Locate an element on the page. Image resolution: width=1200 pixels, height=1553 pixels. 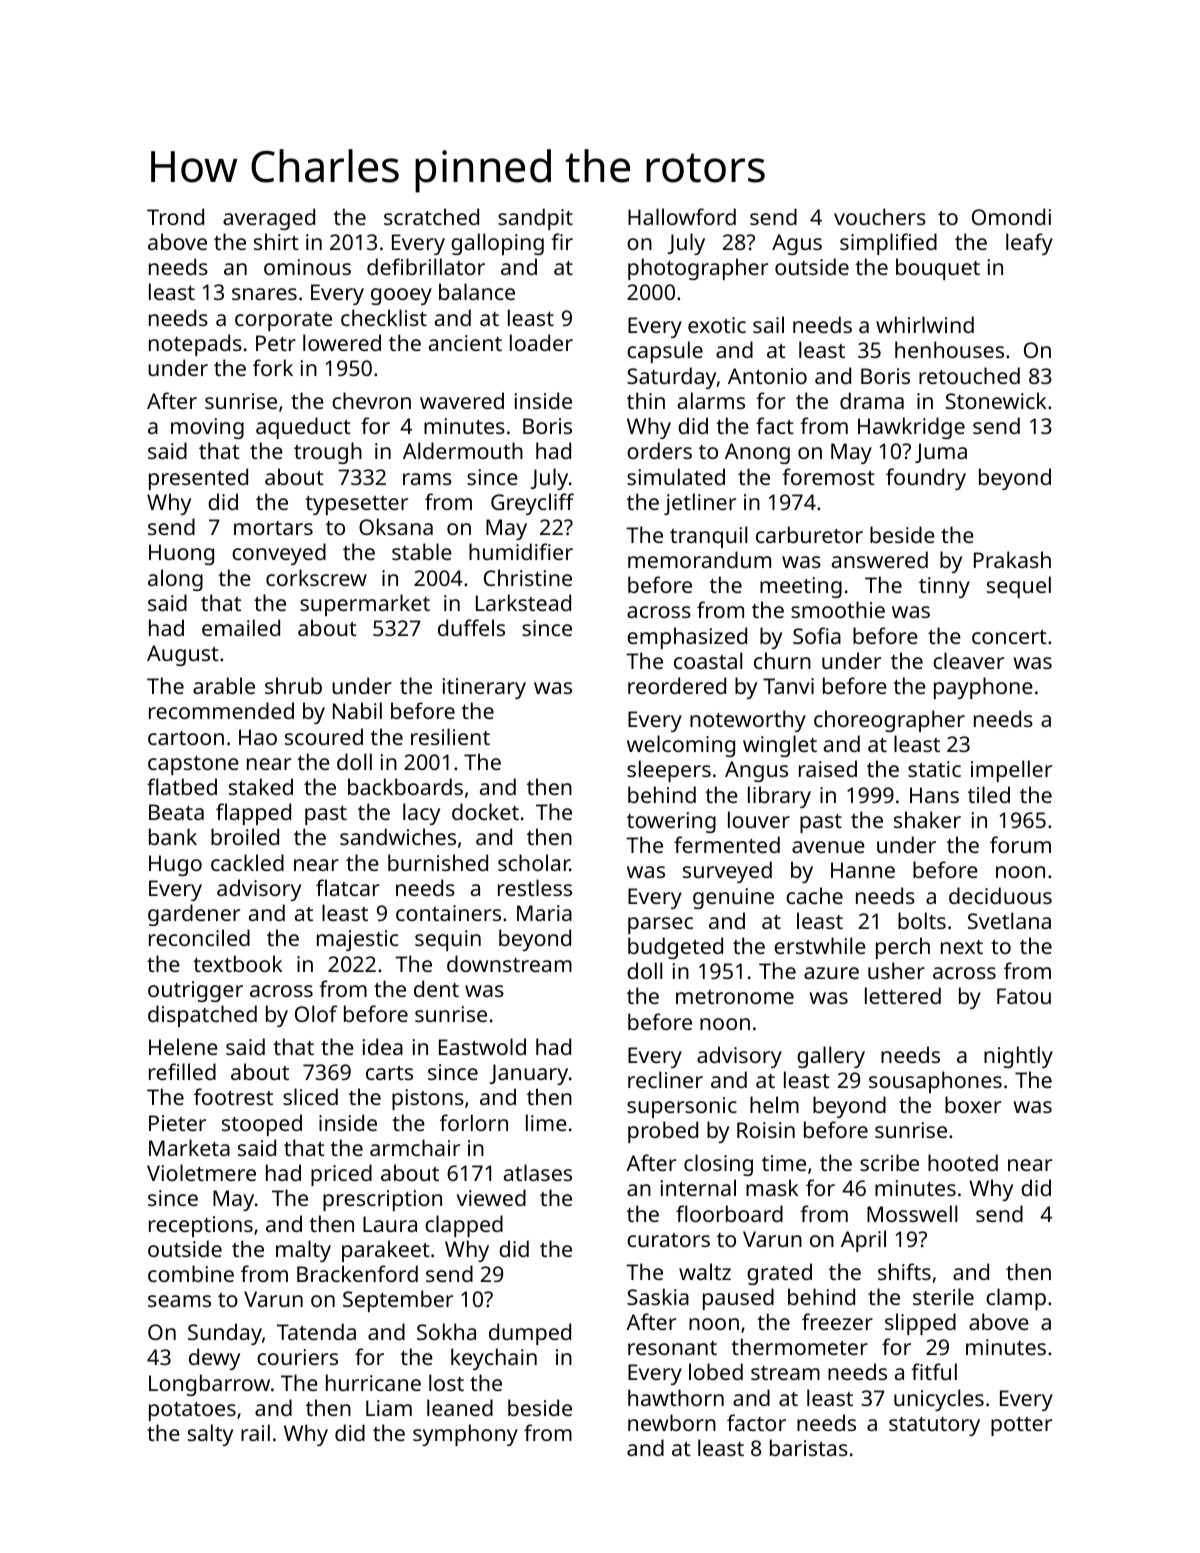
scratched is located at coordinates (431, 216).
